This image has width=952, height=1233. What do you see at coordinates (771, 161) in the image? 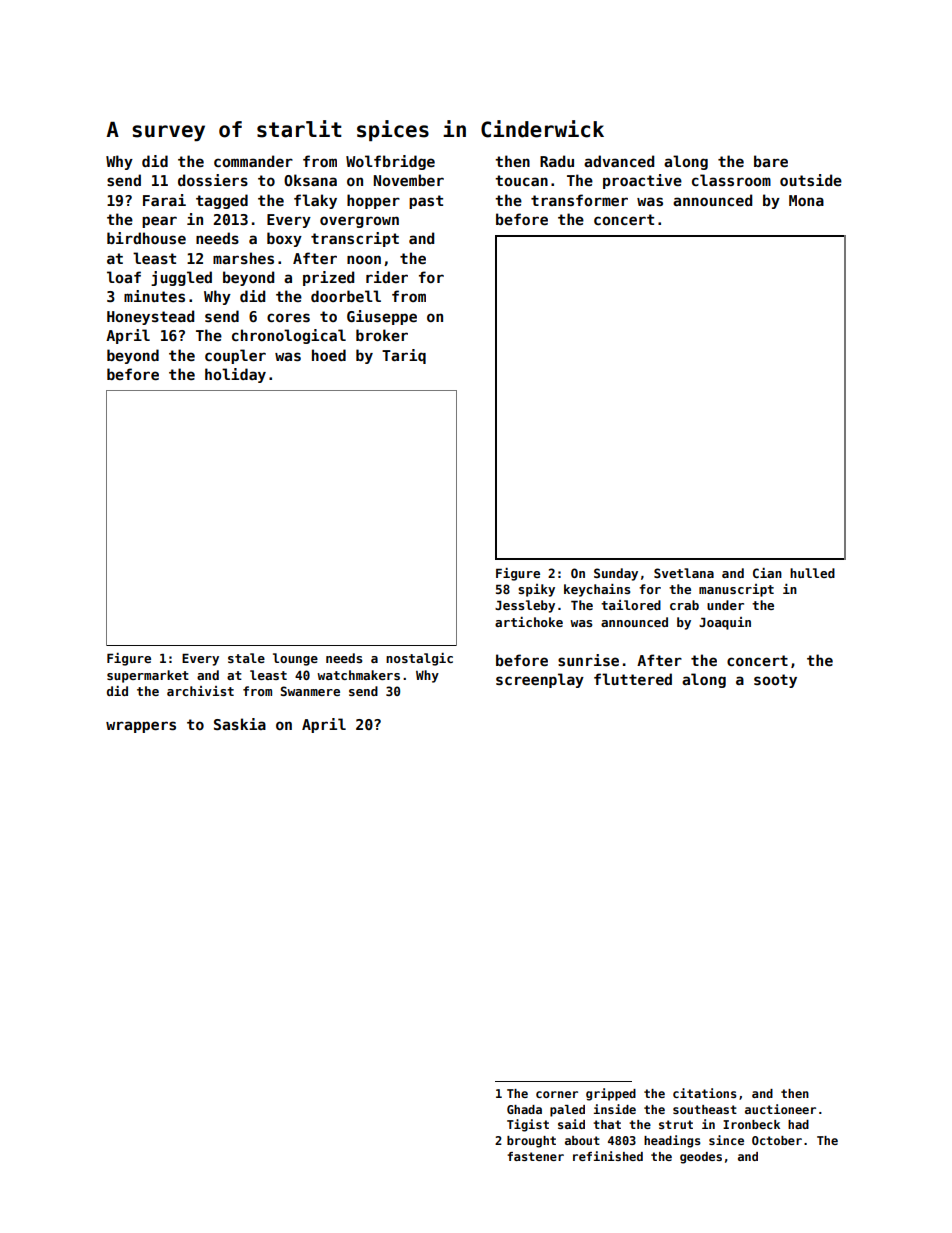
I see `bare` at bounding box center [771, 161].
